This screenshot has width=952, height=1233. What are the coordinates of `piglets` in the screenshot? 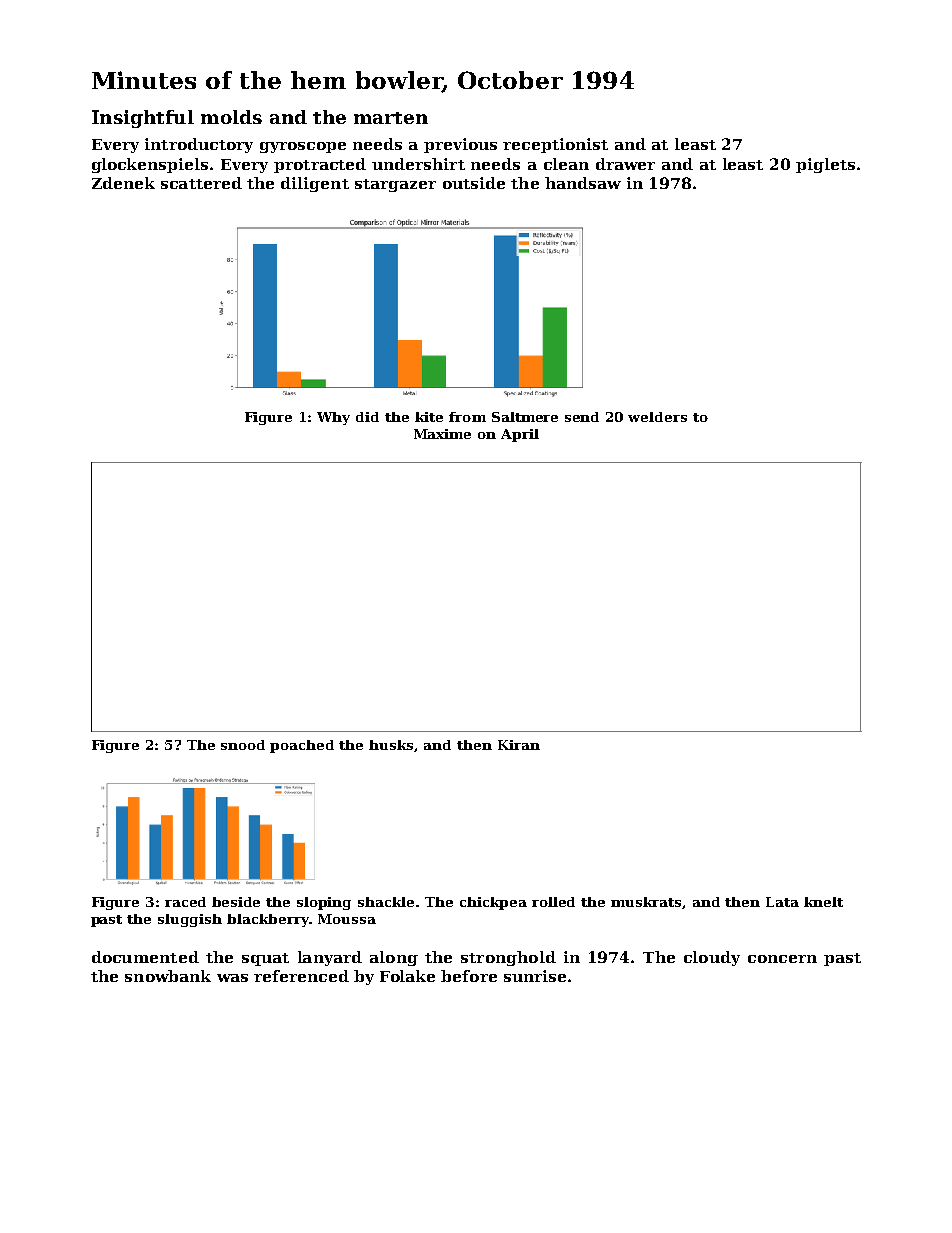 It's located at (825, 165).
